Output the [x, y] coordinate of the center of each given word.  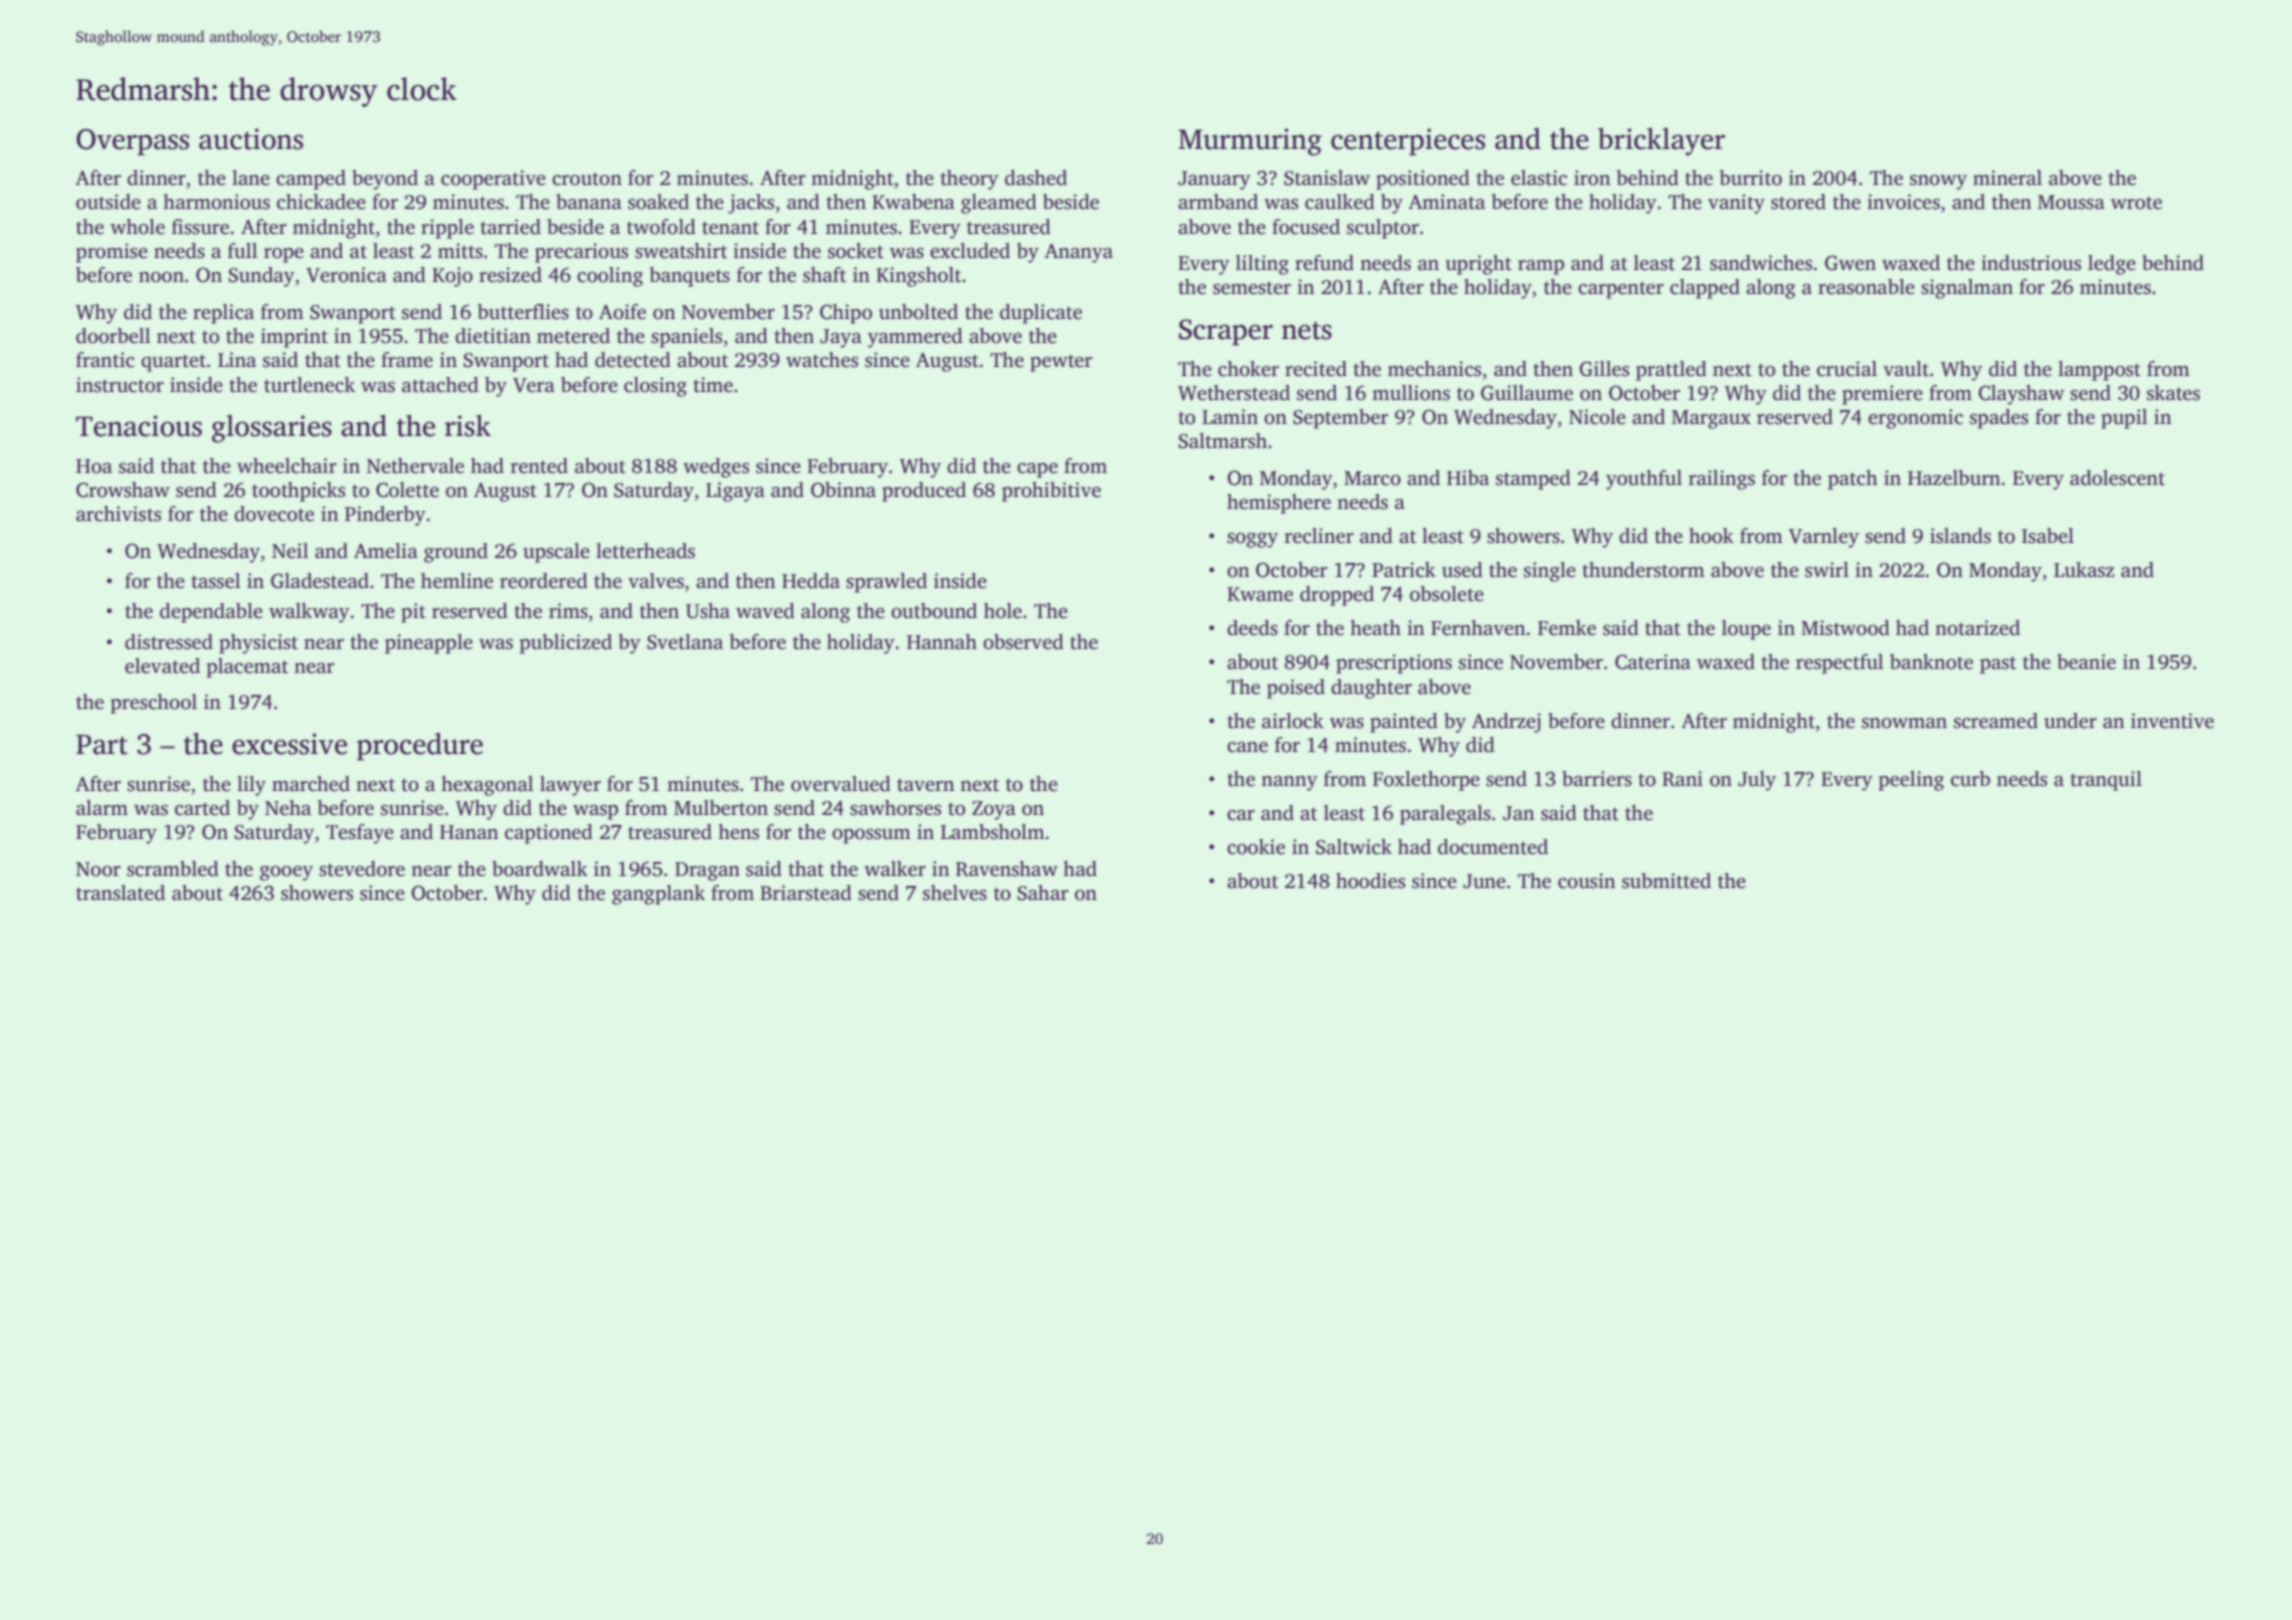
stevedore [362, 869]
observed [1023, 642]
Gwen [1850, 263]
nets [1307, 330]
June [1484, 881]
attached [440, 385]
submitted [1666, 881]
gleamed [999, 204]
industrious [2031, 263]
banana [589, 202]
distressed [169, 642]
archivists [118, 514]
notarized [1977, 628]
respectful [1840, 664]
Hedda [811, 581]
